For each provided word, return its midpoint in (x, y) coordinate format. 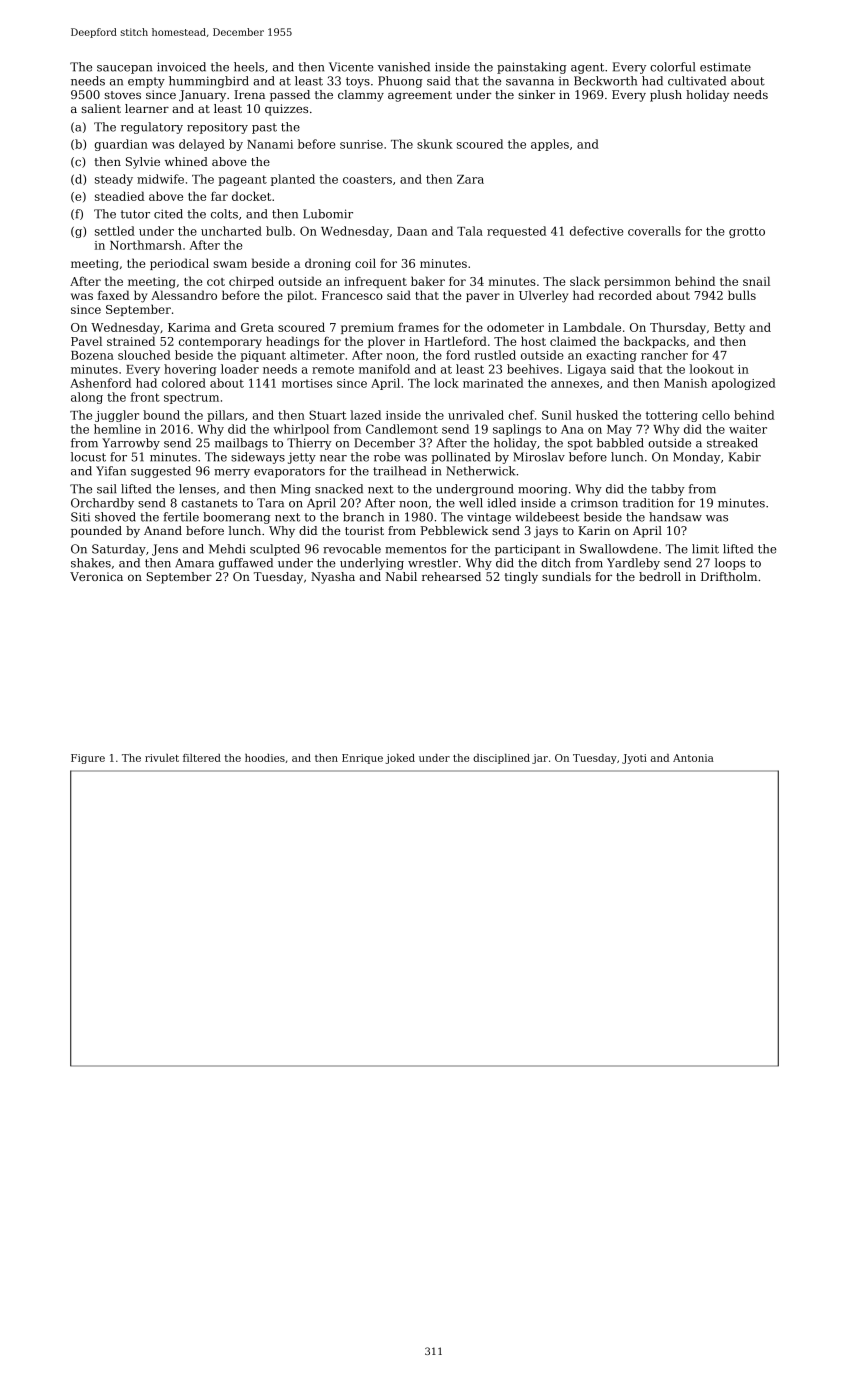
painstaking (532, 68)
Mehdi (227, 549)
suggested (161, 472)
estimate (725, 67)
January (202, 96)
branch (363, 517)
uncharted (231, 231)
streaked (732, 443)
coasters (367, 179)
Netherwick (480, 471)
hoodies (265, 758)
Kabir (745, 457)
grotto (747, 232)
